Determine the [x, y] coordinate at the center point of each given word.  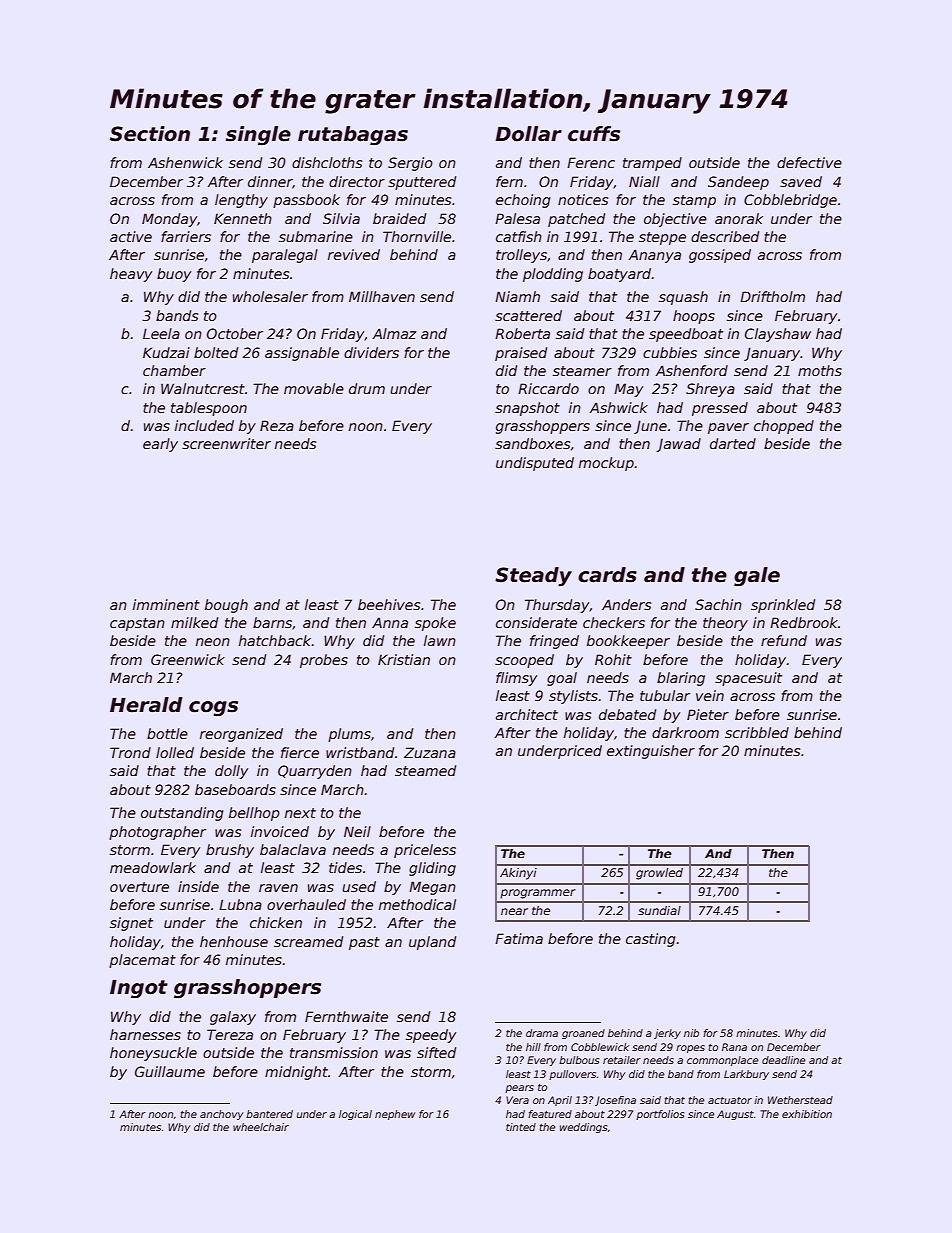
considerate [536, 622]
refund [784, 640]
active [131, 236]
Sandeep [738, 183]
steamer [582, 371]
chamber [174, 370]
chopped [784, 427]
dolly [231, 772]
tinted [521, 1127]
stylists [573, 697]
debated [627, 714]
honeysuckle [153, 1054]
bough [226, 606]
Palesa [517, 218]
